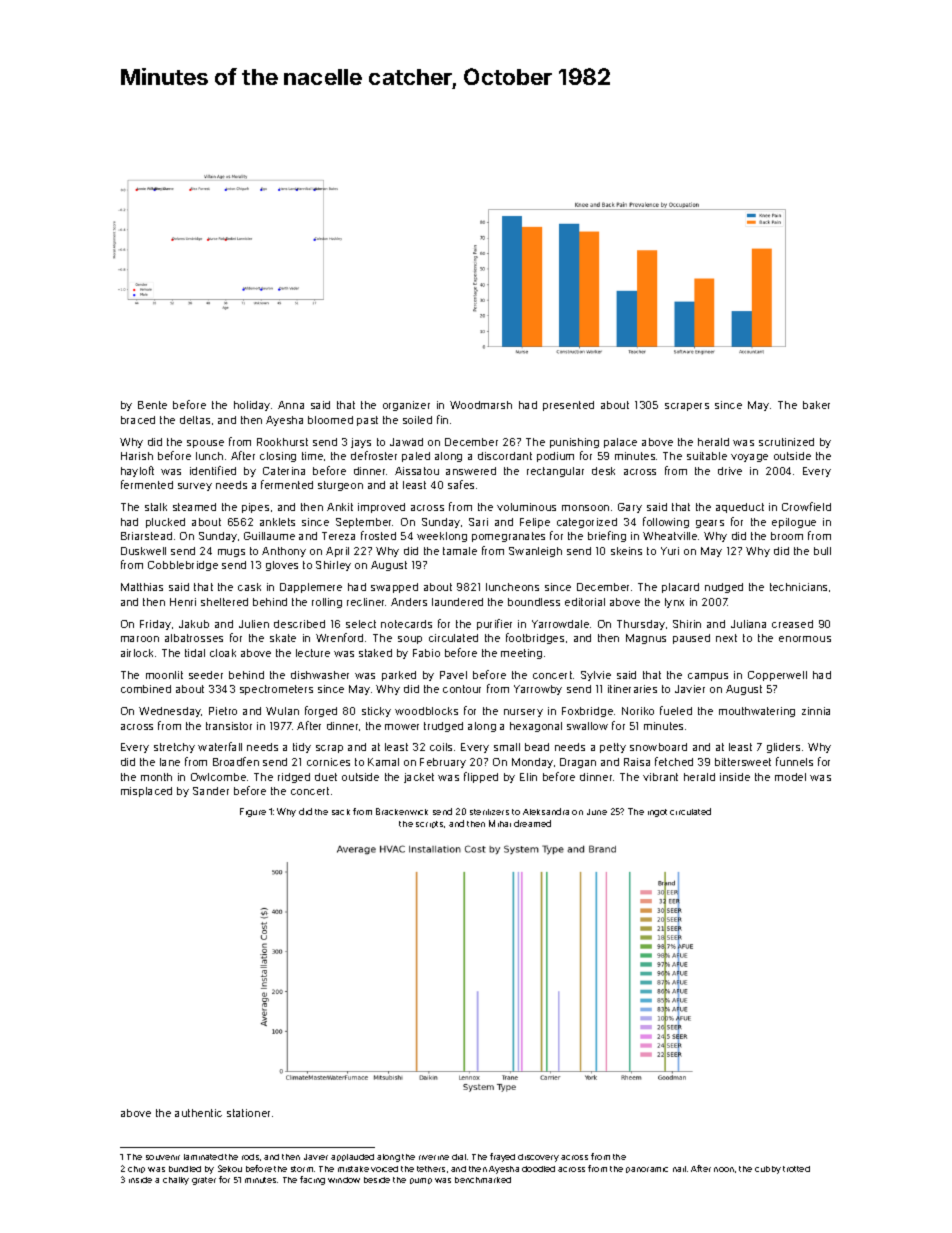  I want to click on laminated, so click(203, 1157).
